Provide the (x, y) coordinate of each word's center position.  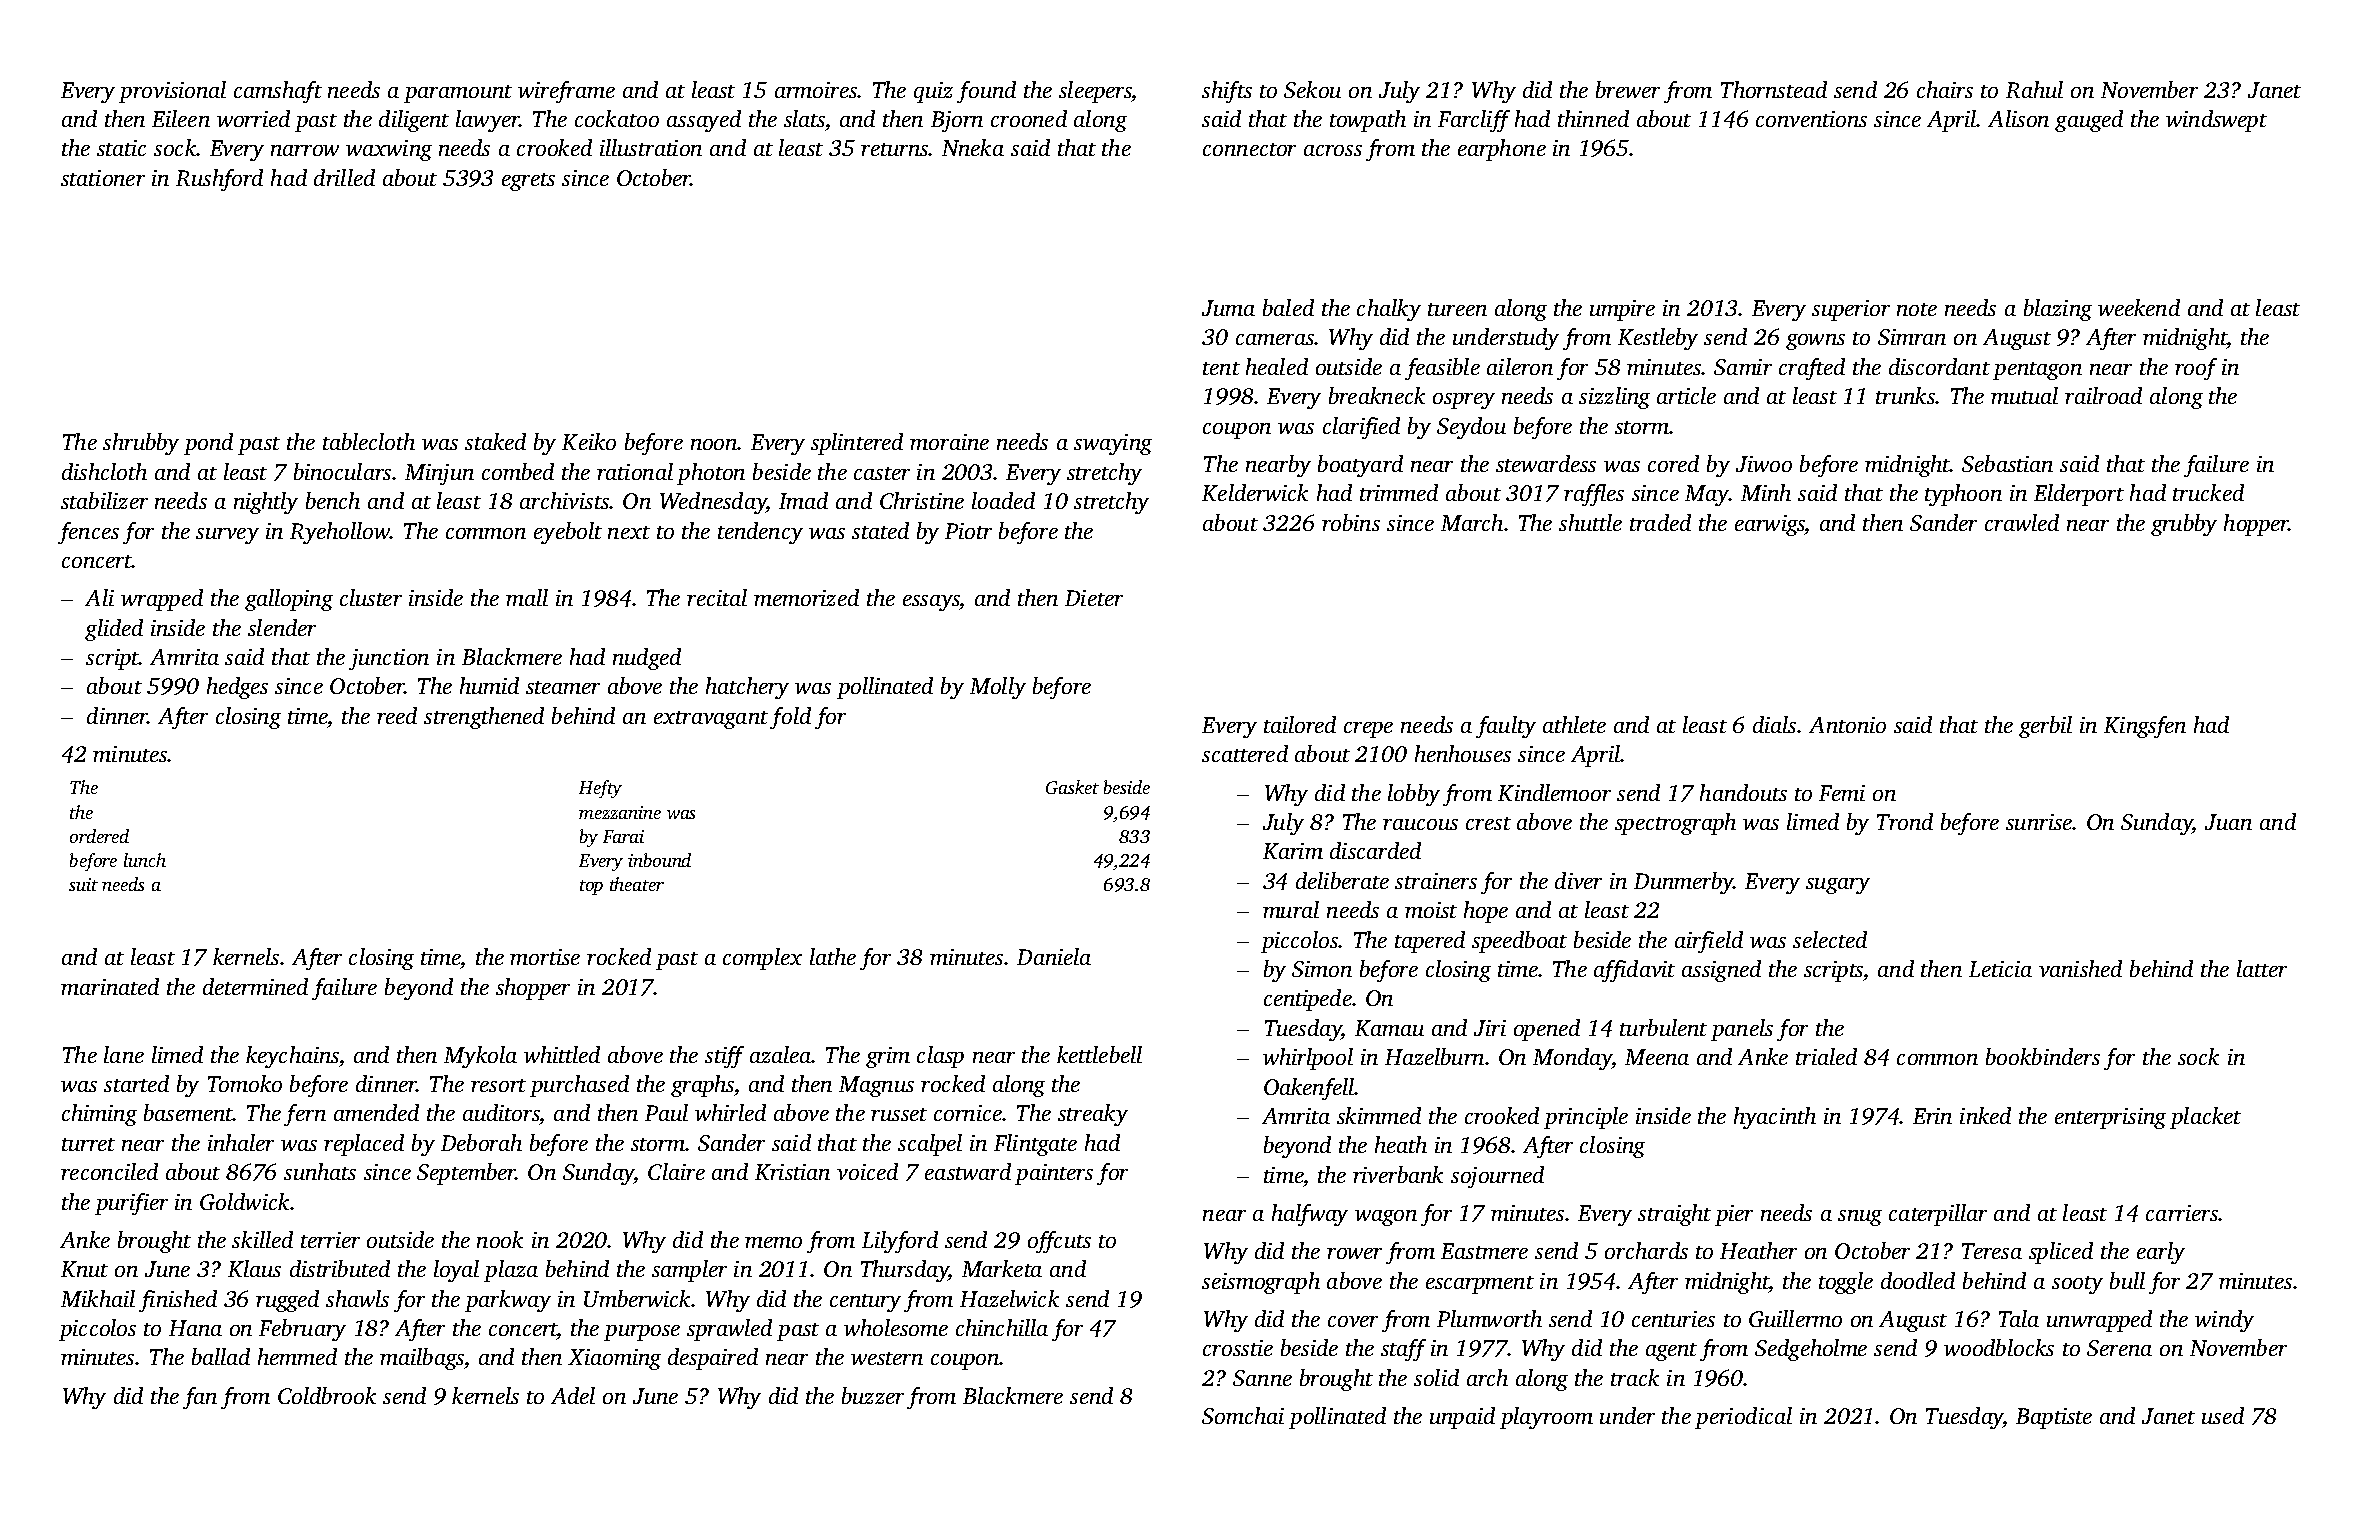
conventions (1811, 119)
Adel (573, 1395)
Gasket (1072, 787)
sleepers (1095, 92)
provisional (172, 92)
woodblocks (1999, 1347)
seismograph (1261, 1283)
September (466, 1174)
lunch (145, 860)
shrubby (141, 444)
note (1917, 309)
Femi (1842, 793)
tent (1221, 368)
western (887, 1358)
